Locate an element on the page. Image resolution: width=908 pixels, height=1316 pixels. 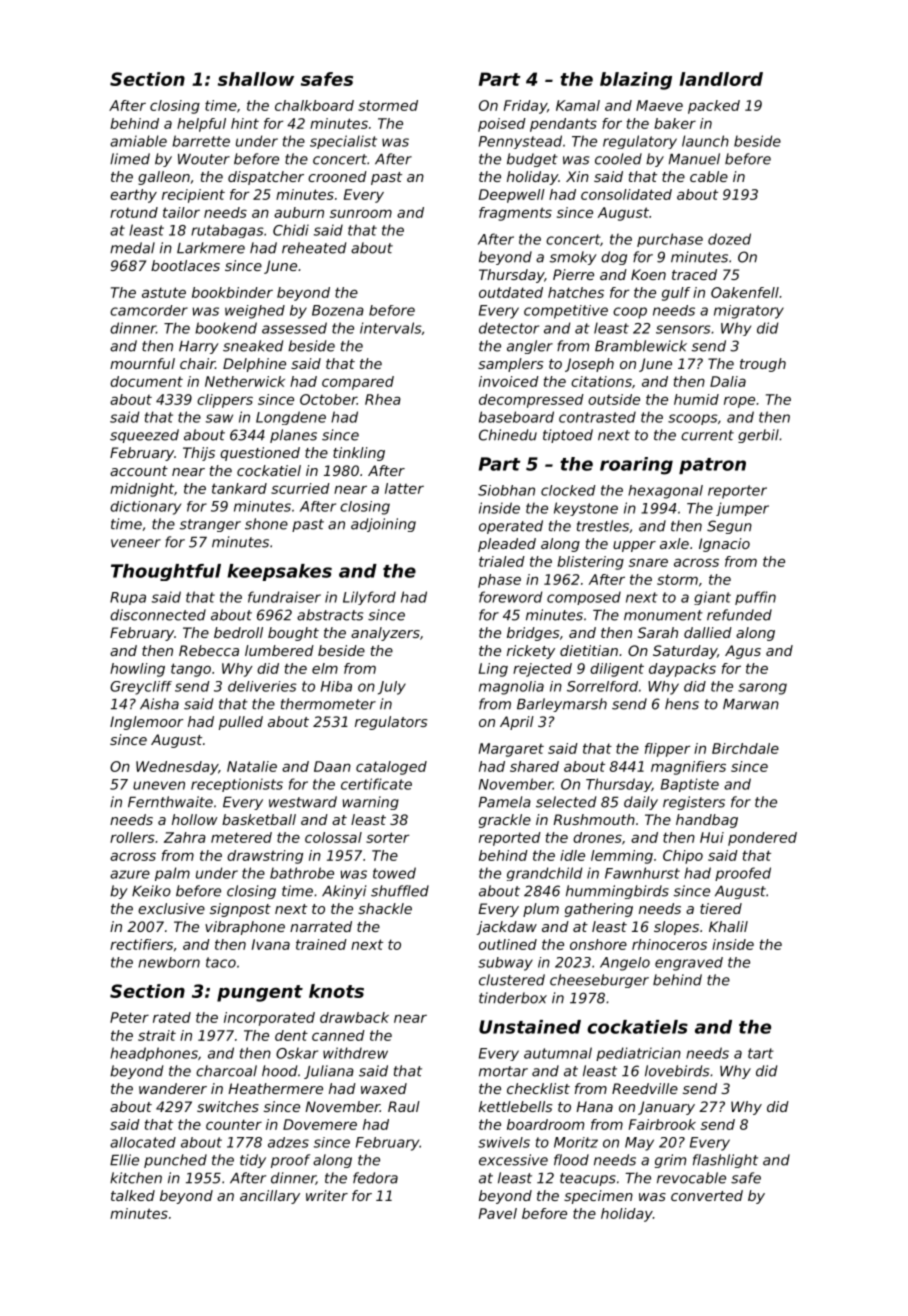
squeezed is located at coordinates (144, 436).
